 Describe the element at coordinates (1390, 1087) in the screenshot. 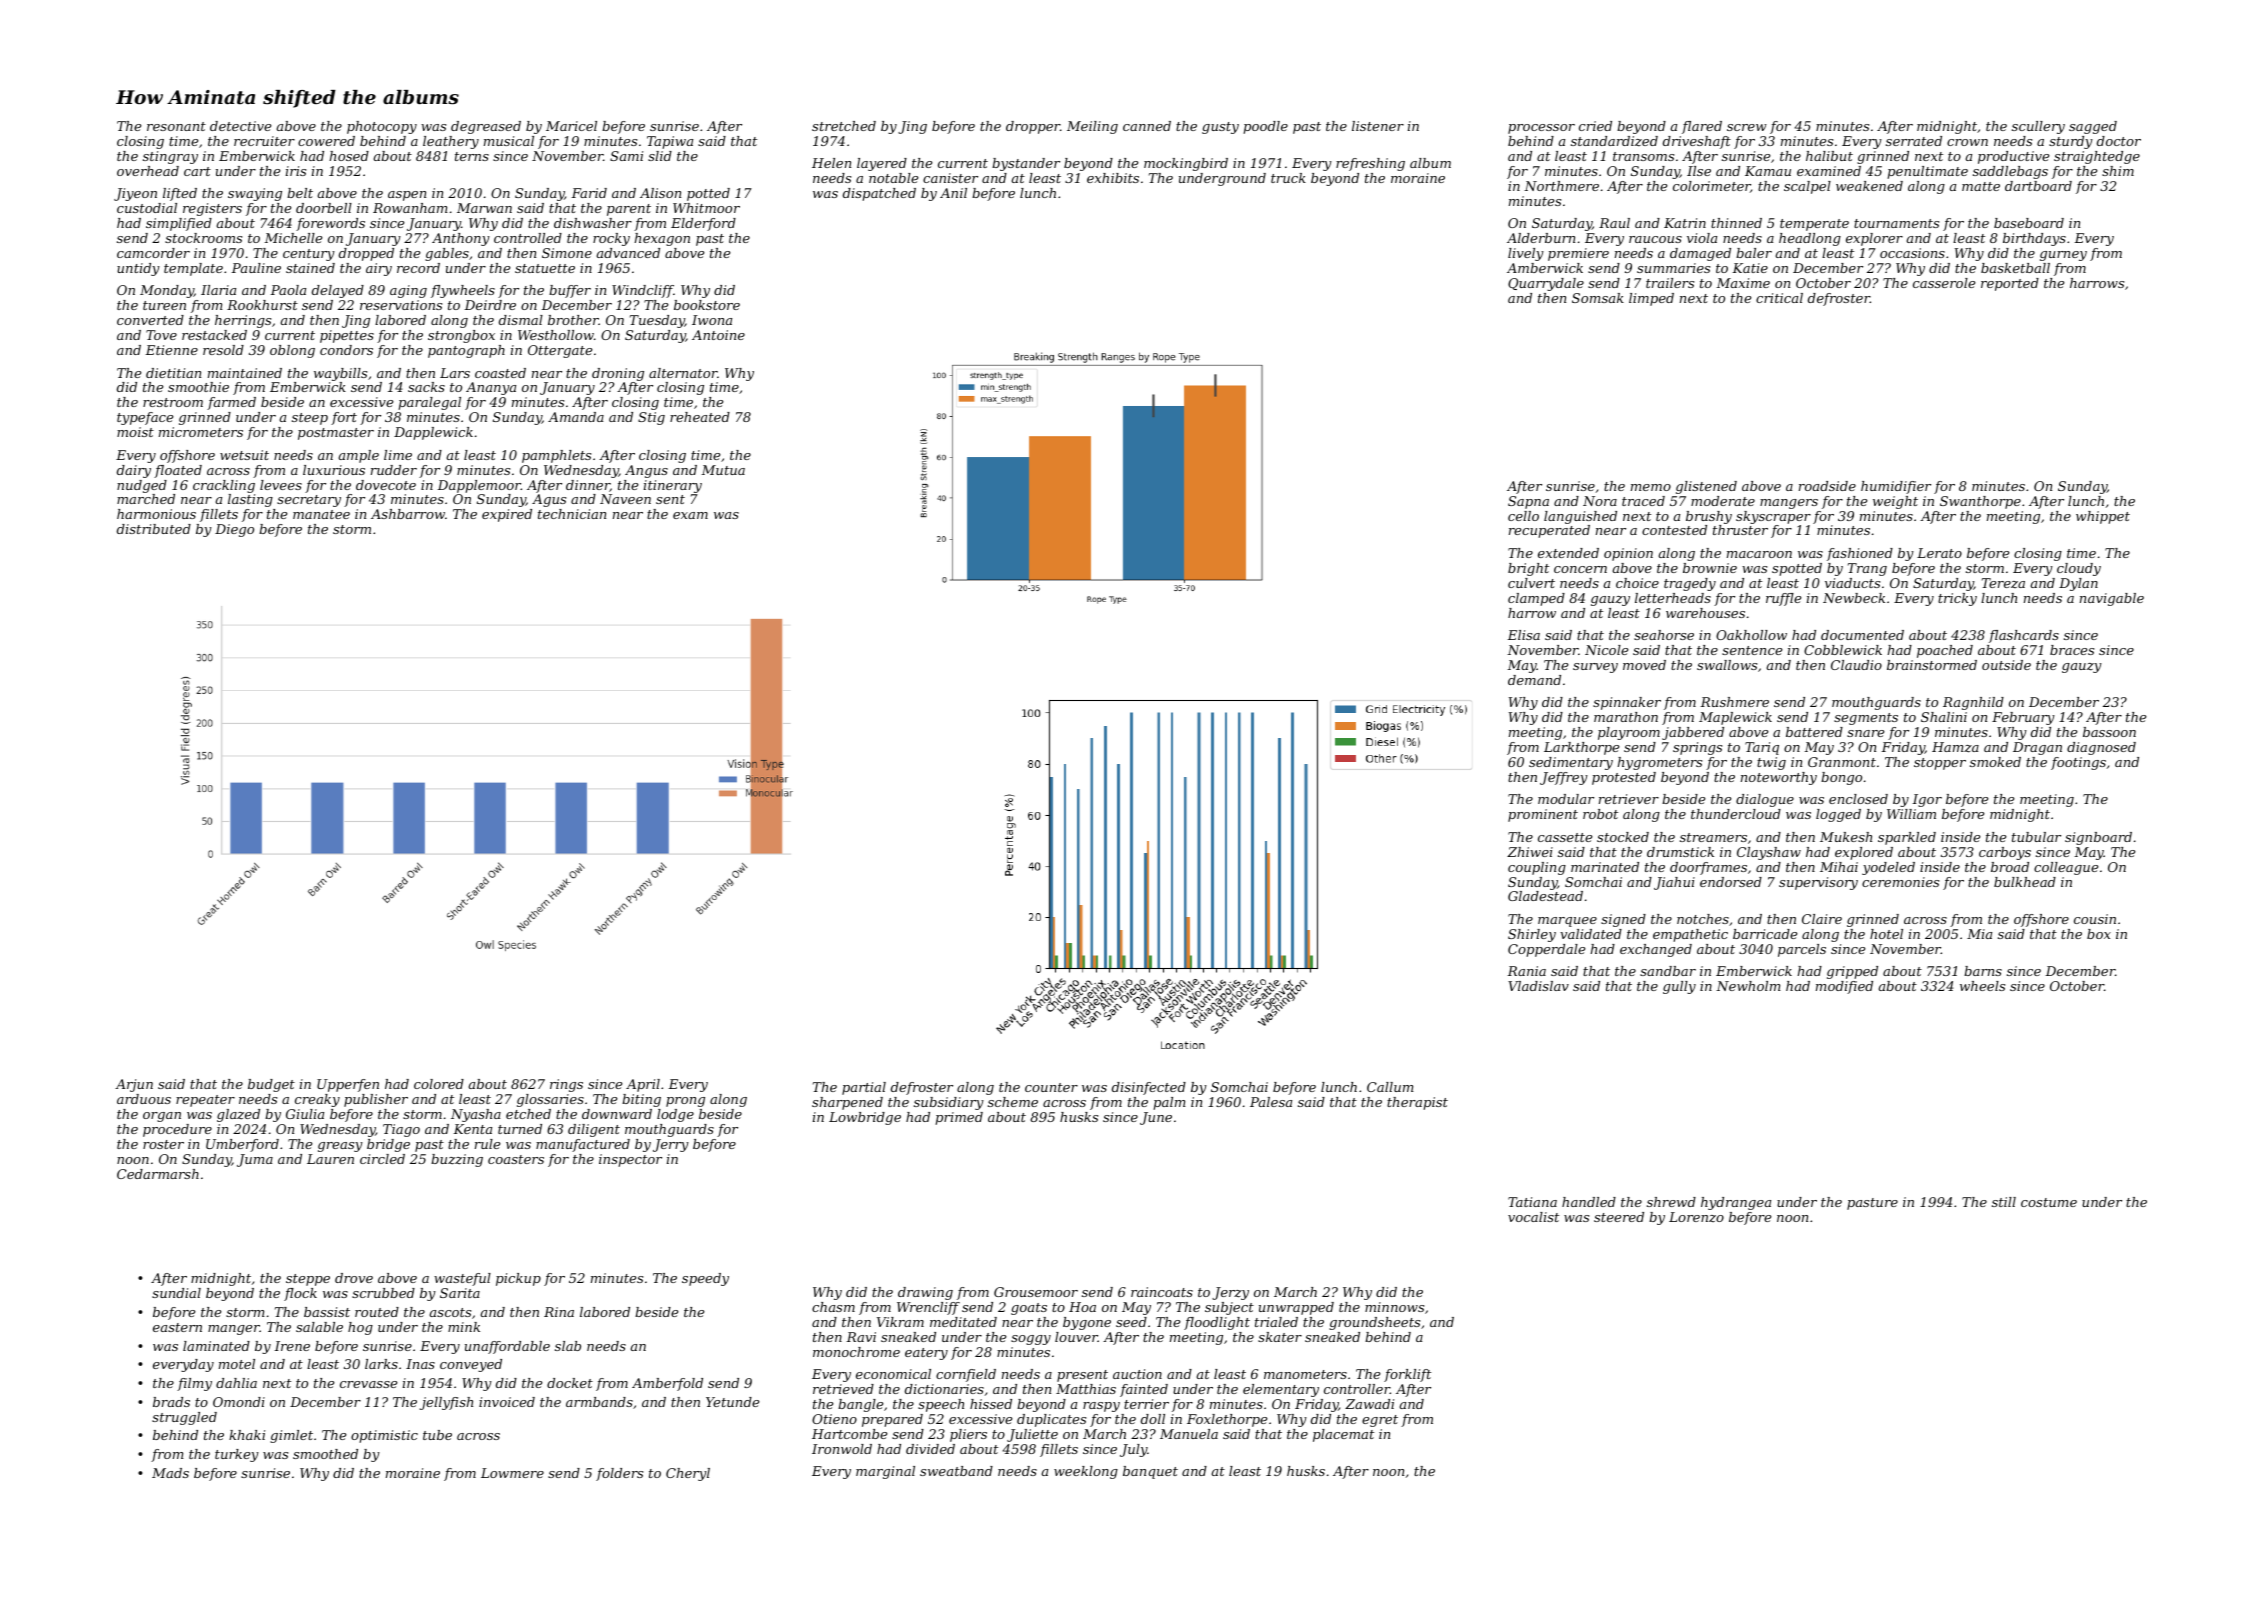

I see `Callum` at that location.
